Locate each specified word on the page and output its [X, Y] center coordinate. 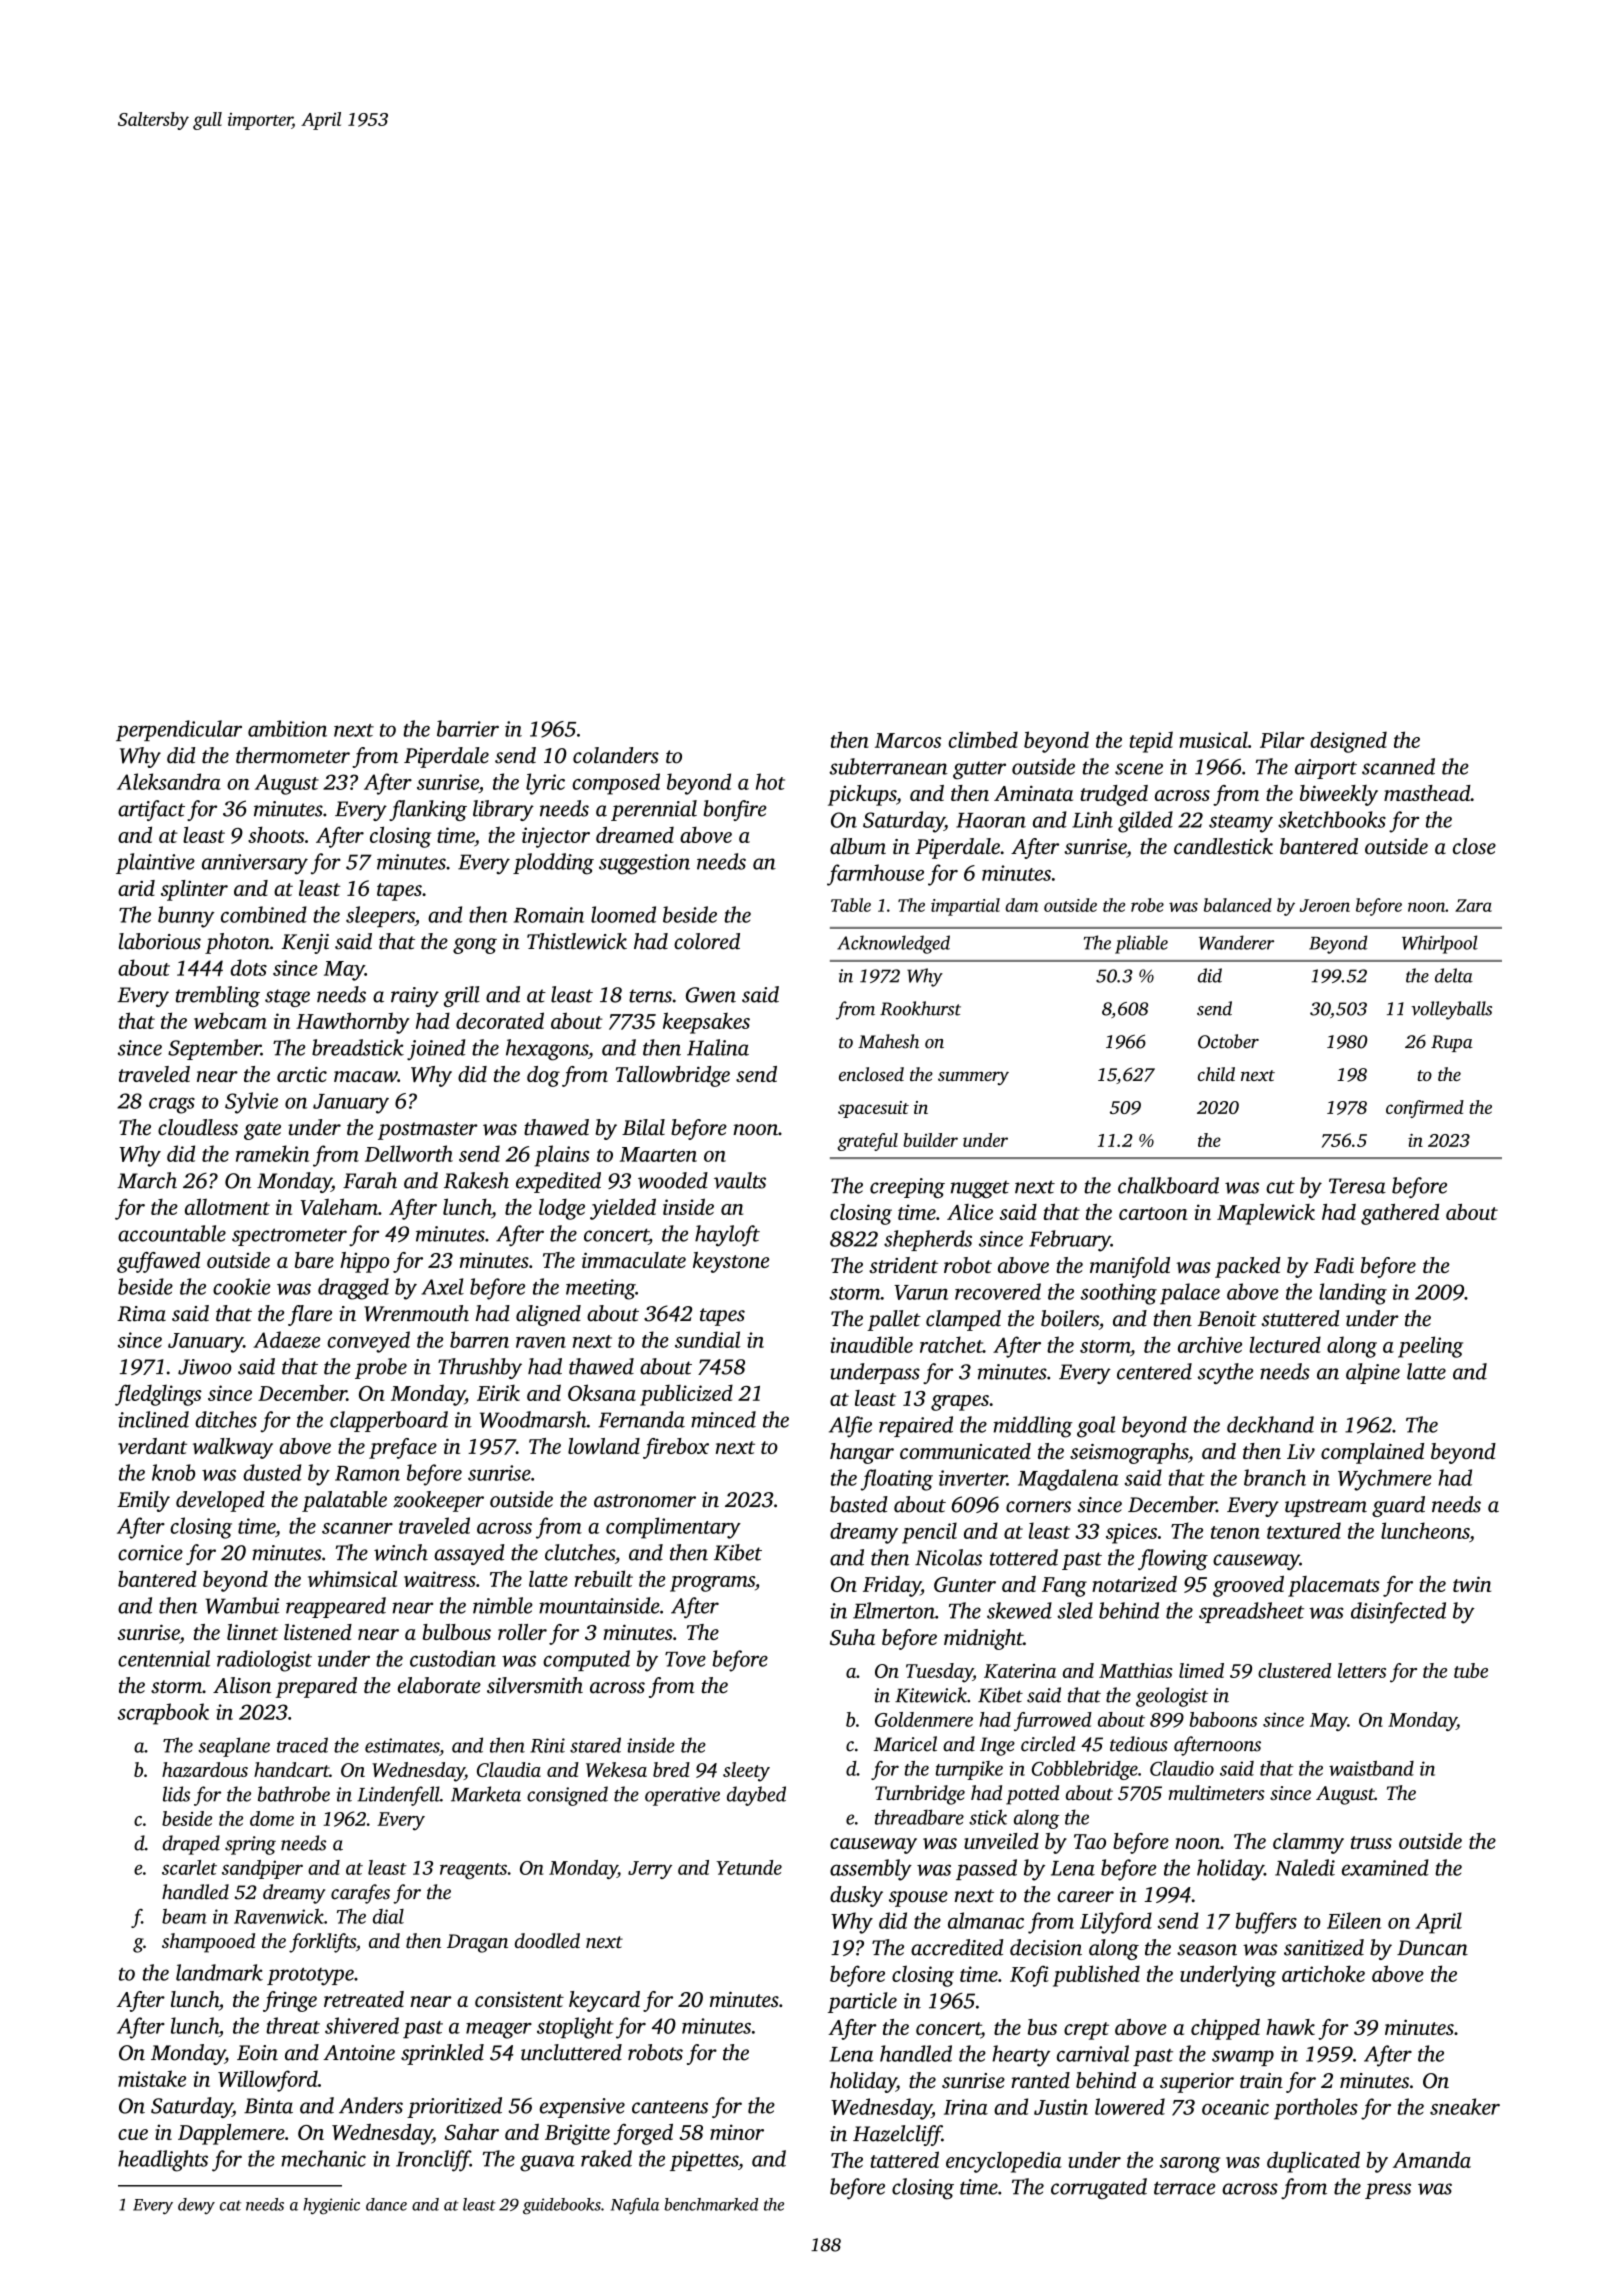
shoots [276, 834]
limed [1201, 1670]
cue [133, 2134]
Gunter [965, 1584]
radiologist [264, 1661]
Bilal [643, 1127]
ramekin [272, 1153]
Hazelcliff [897, 2135]
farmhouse [875, 875]
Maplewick [1266, 1214]
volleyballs [1451, 1010]
